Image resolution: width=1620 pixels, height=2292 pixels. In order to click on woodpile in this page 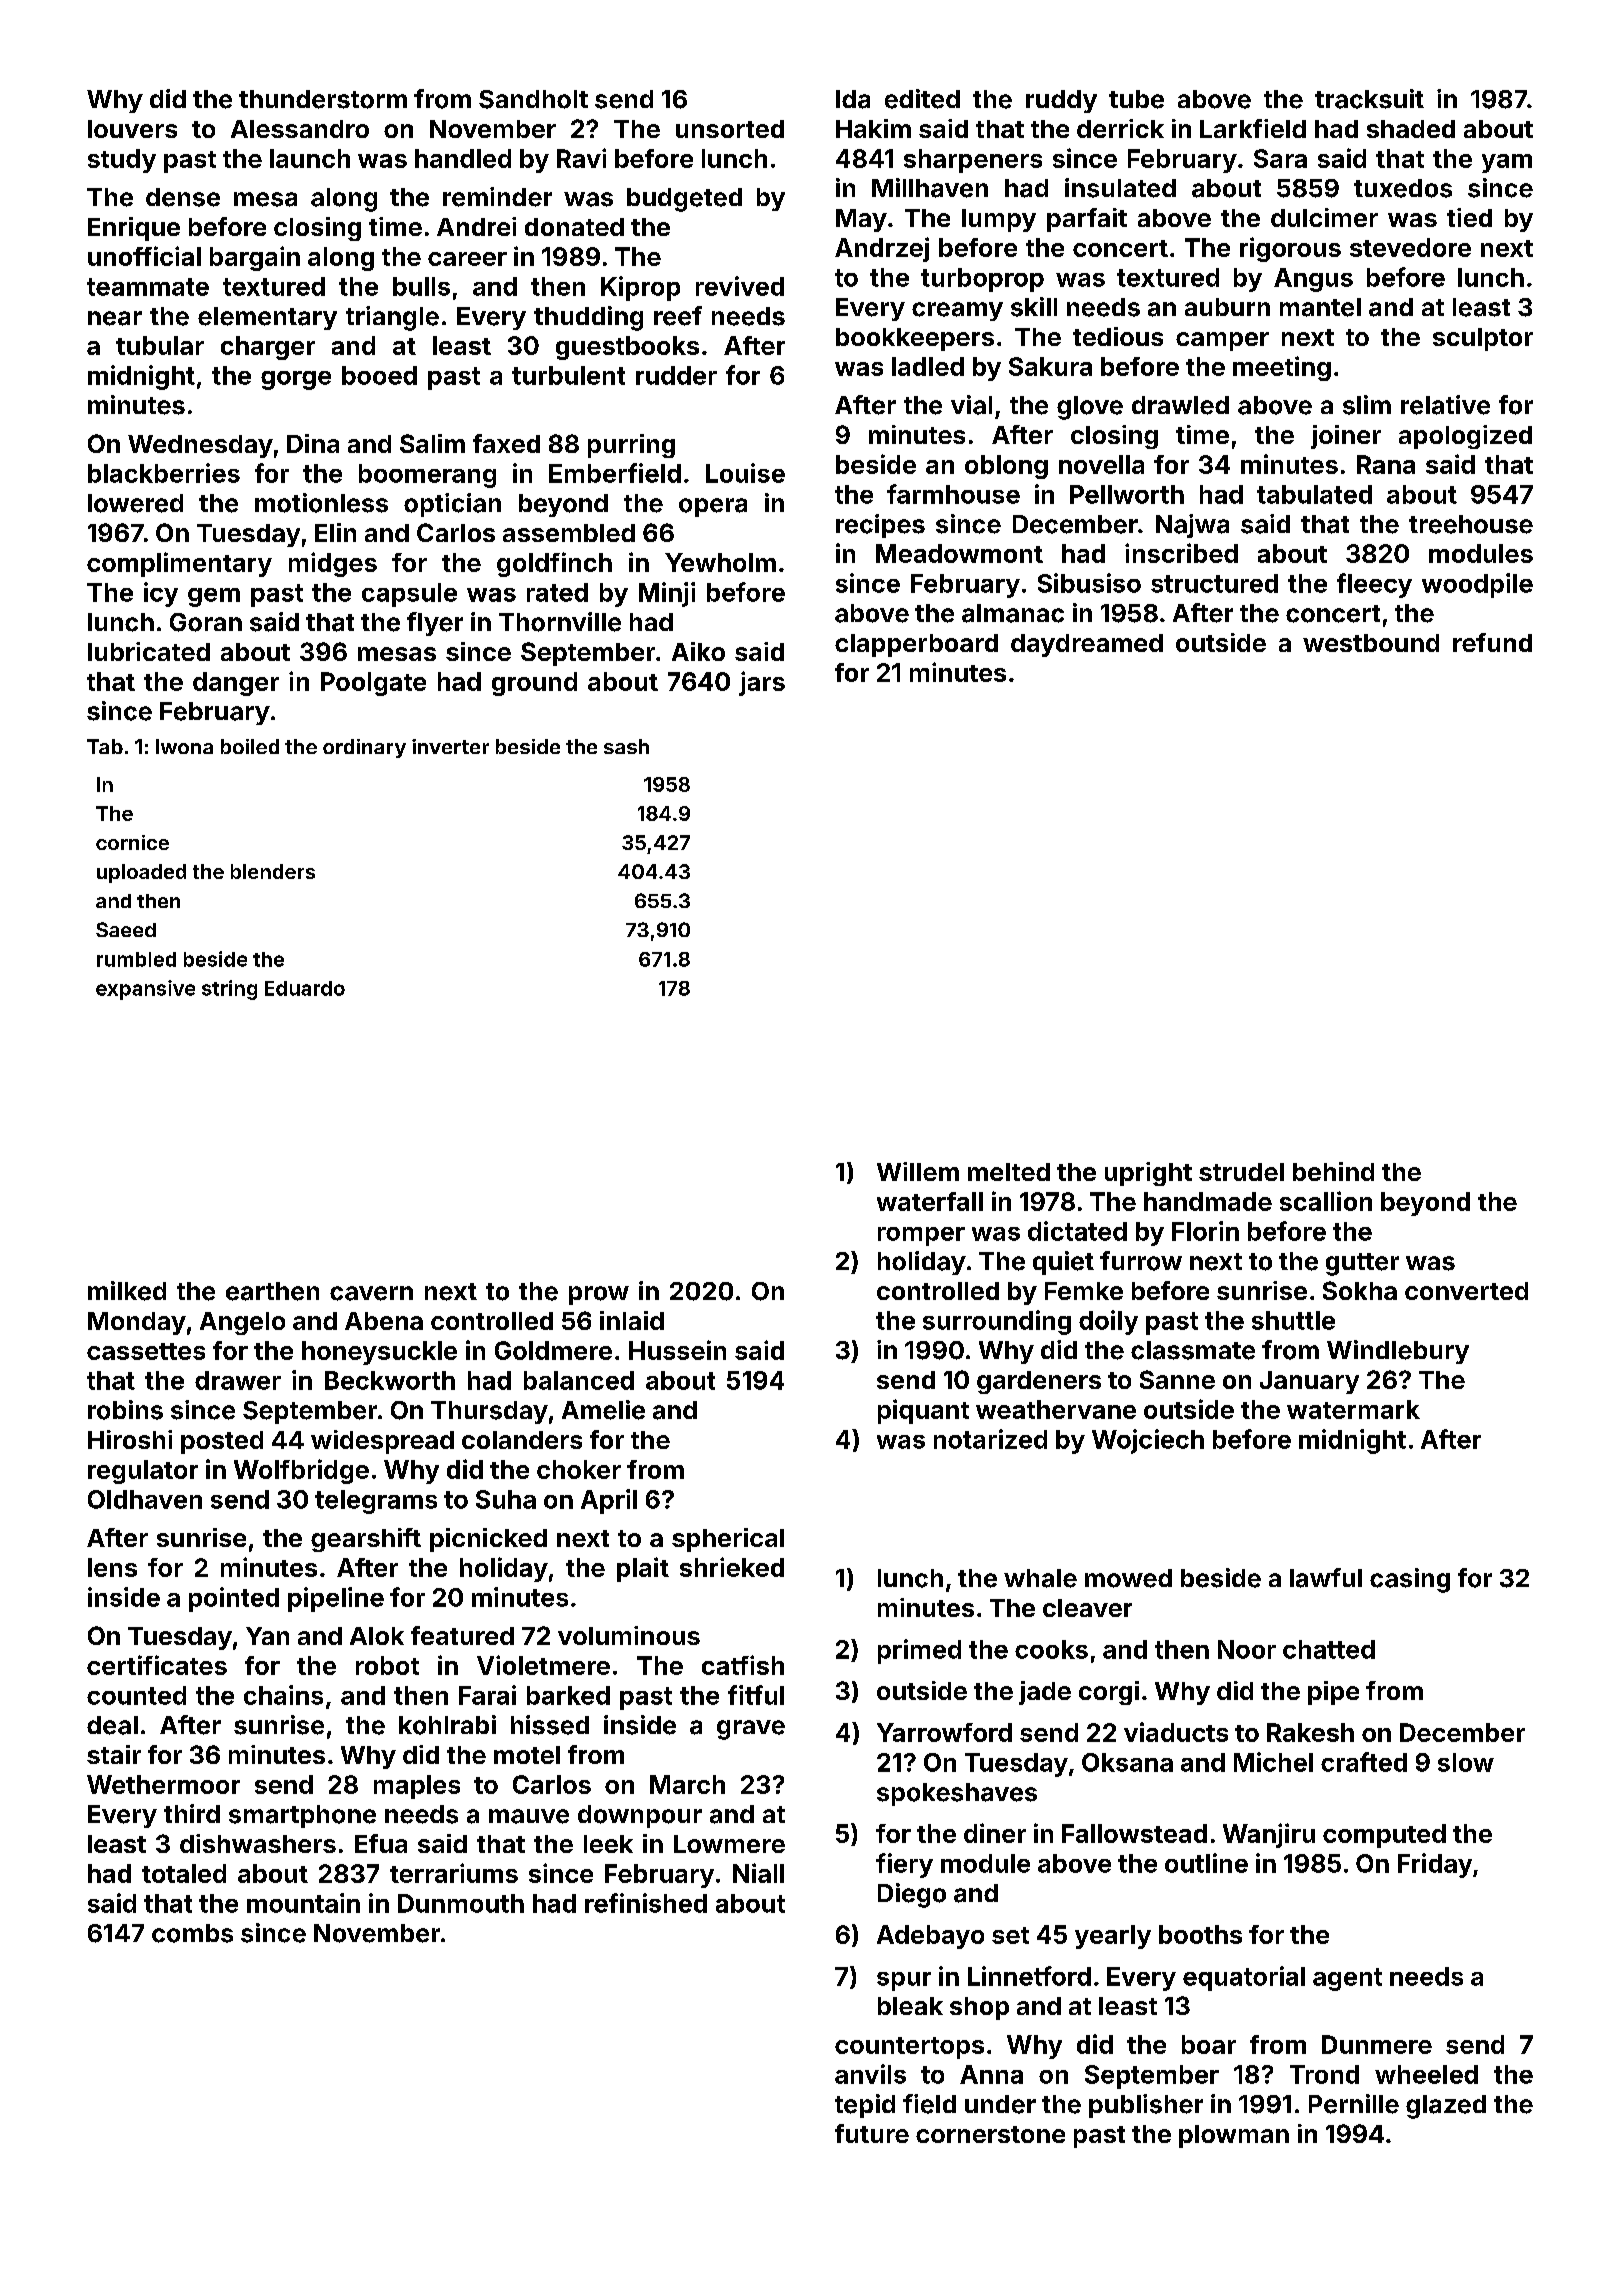, I will do `click(1477, 585)`.
